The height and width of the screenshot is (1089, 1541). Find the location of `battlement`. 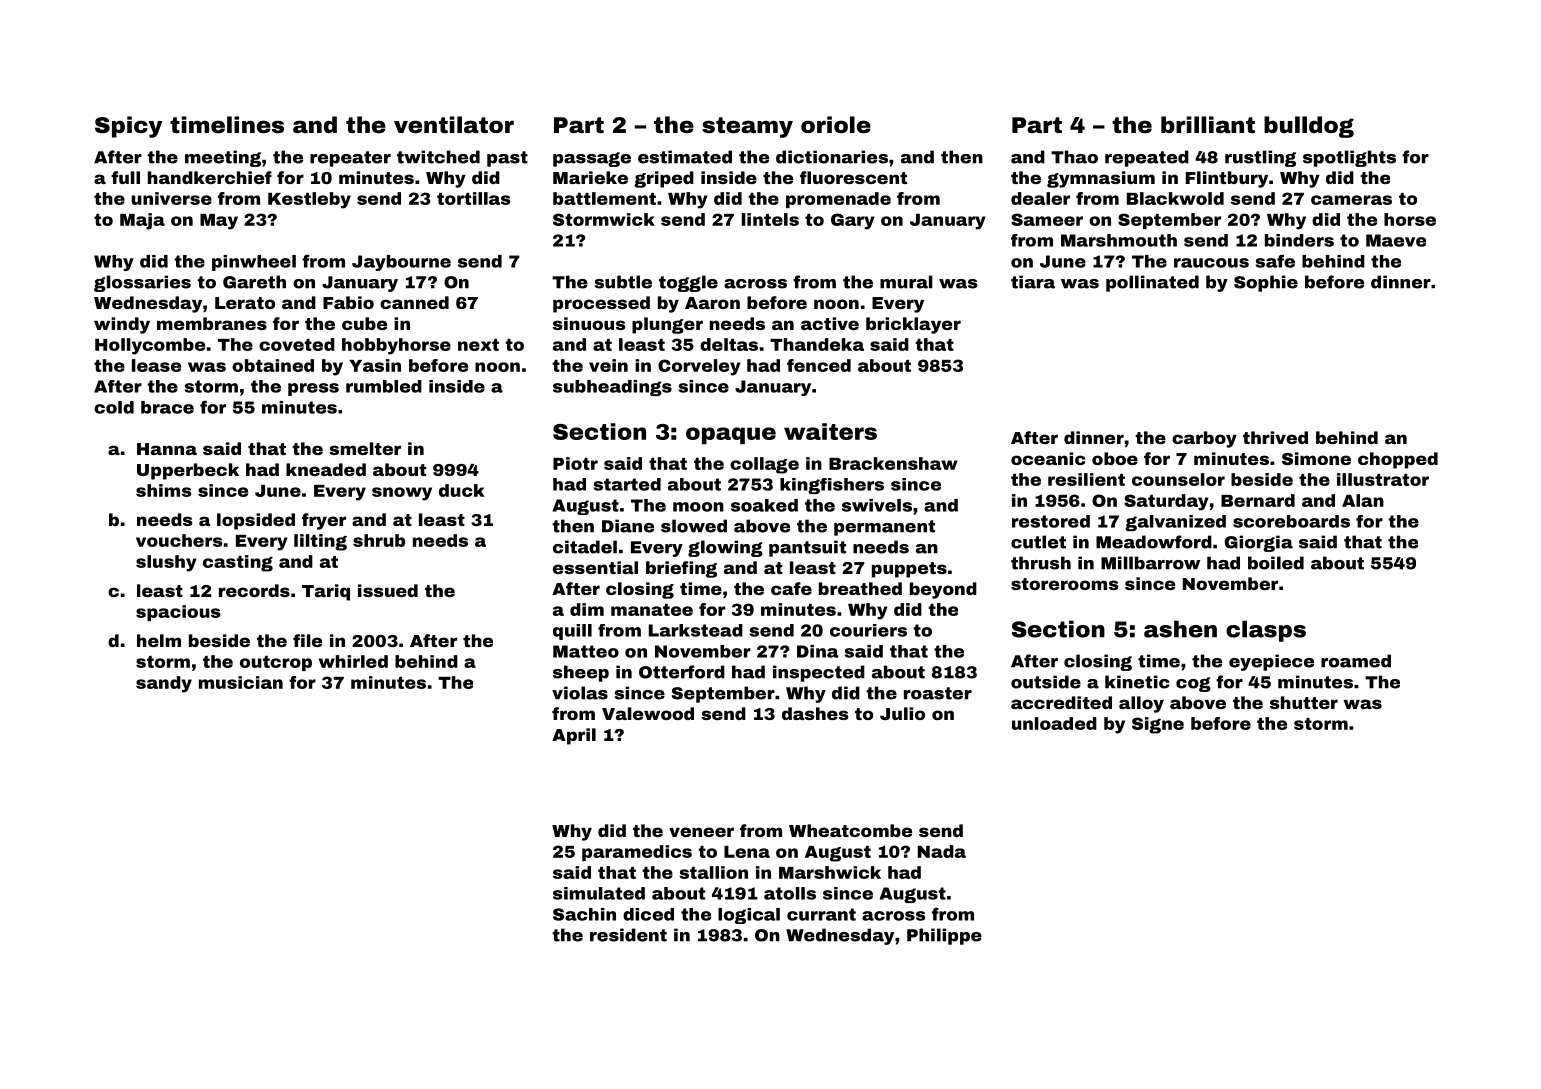

battlement is located at coordinates (604, 198).
